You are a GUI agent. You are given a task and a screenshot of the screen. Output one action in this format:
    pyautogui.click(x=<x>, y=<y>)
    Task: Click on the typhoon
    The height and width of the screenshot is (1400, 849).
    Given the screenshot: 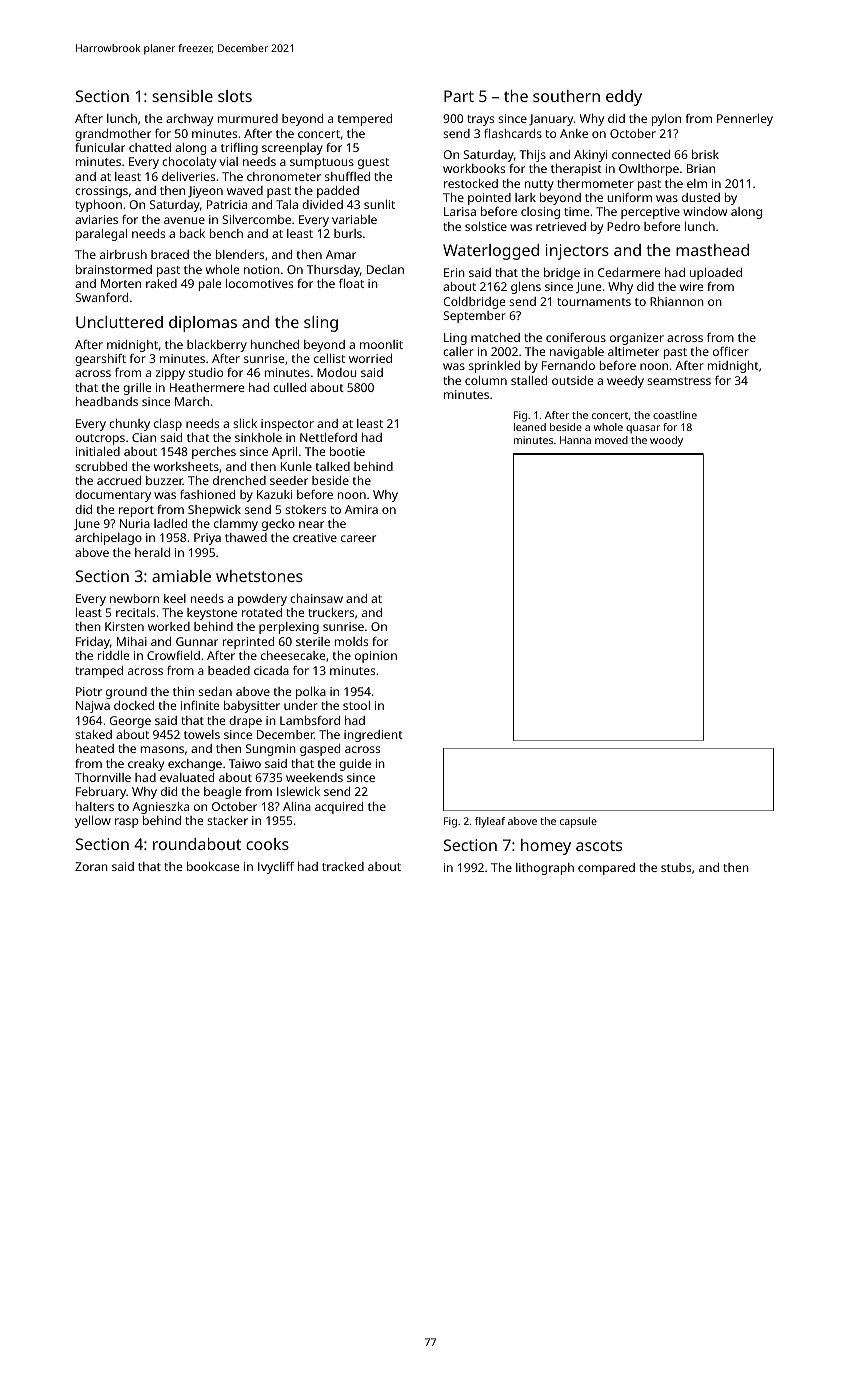 What is the action you would take?
    pyautogui.click(x=98, y=206)
